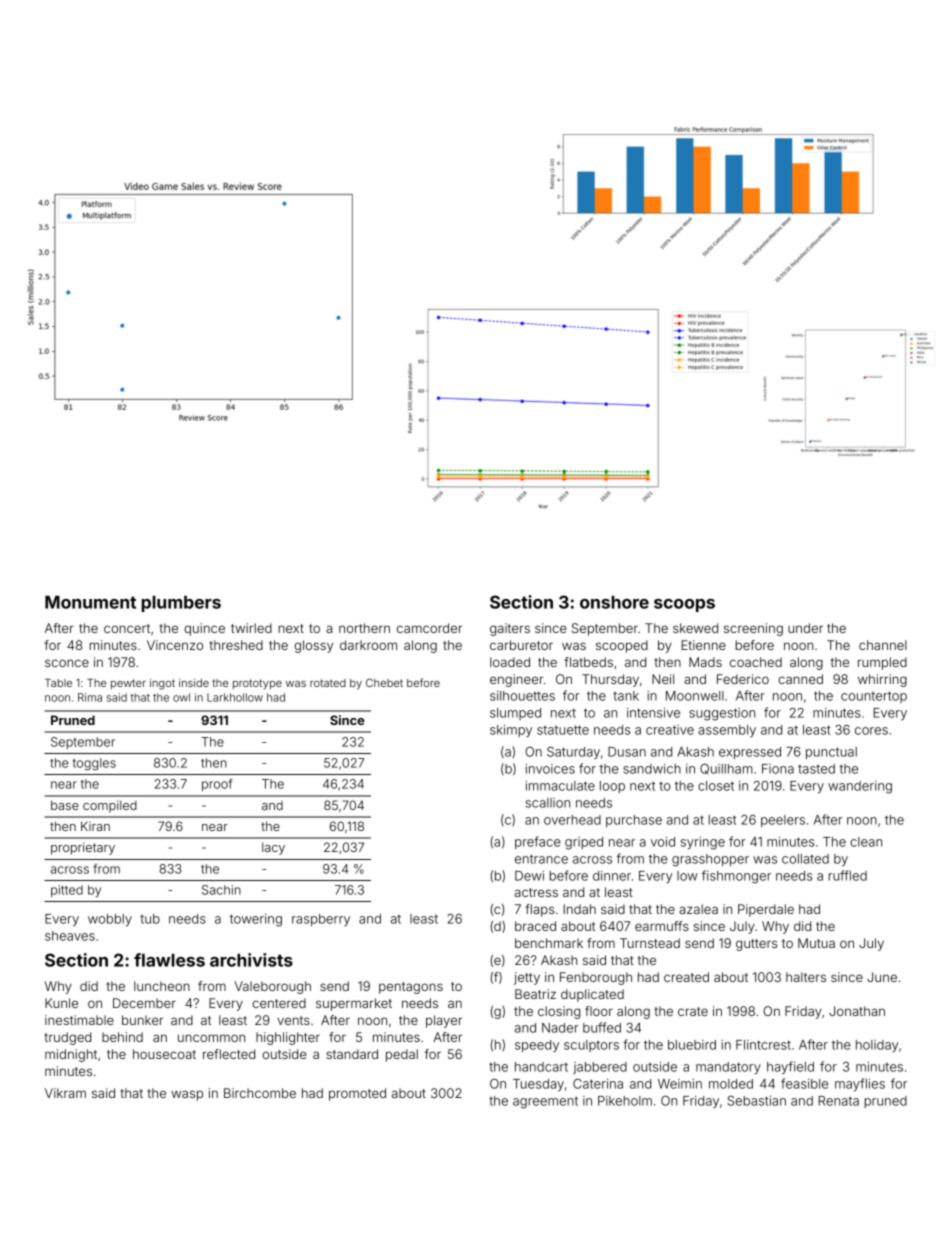 Image resolution: width=952 pixels, height=1233 pixels. What do you see at coordinates (235, 697) in the document?
I see `Larkhollow` at bounding box center [235, 697].
